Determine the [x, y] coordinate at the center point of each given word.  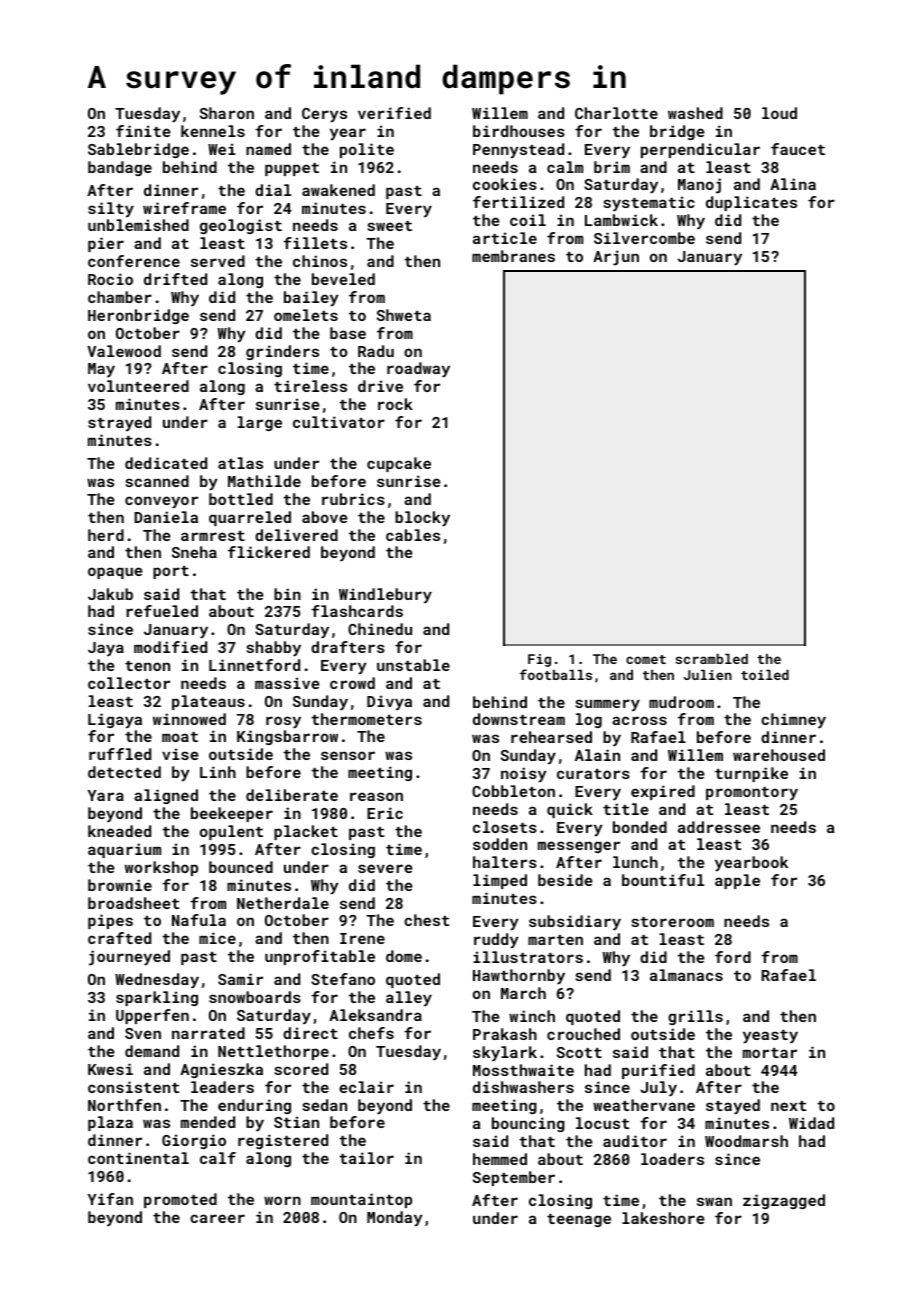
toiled [765, 675]
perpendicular [700, 150]
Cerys [324, 115]
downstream [519, 719]
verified [394, 113]
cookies [505, 184]
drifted [175, 279]
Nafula [199, 920]
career [217, 1218]
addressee [719, 827]
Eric [385, 813]
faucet [798, 149]
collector [129, 683]
